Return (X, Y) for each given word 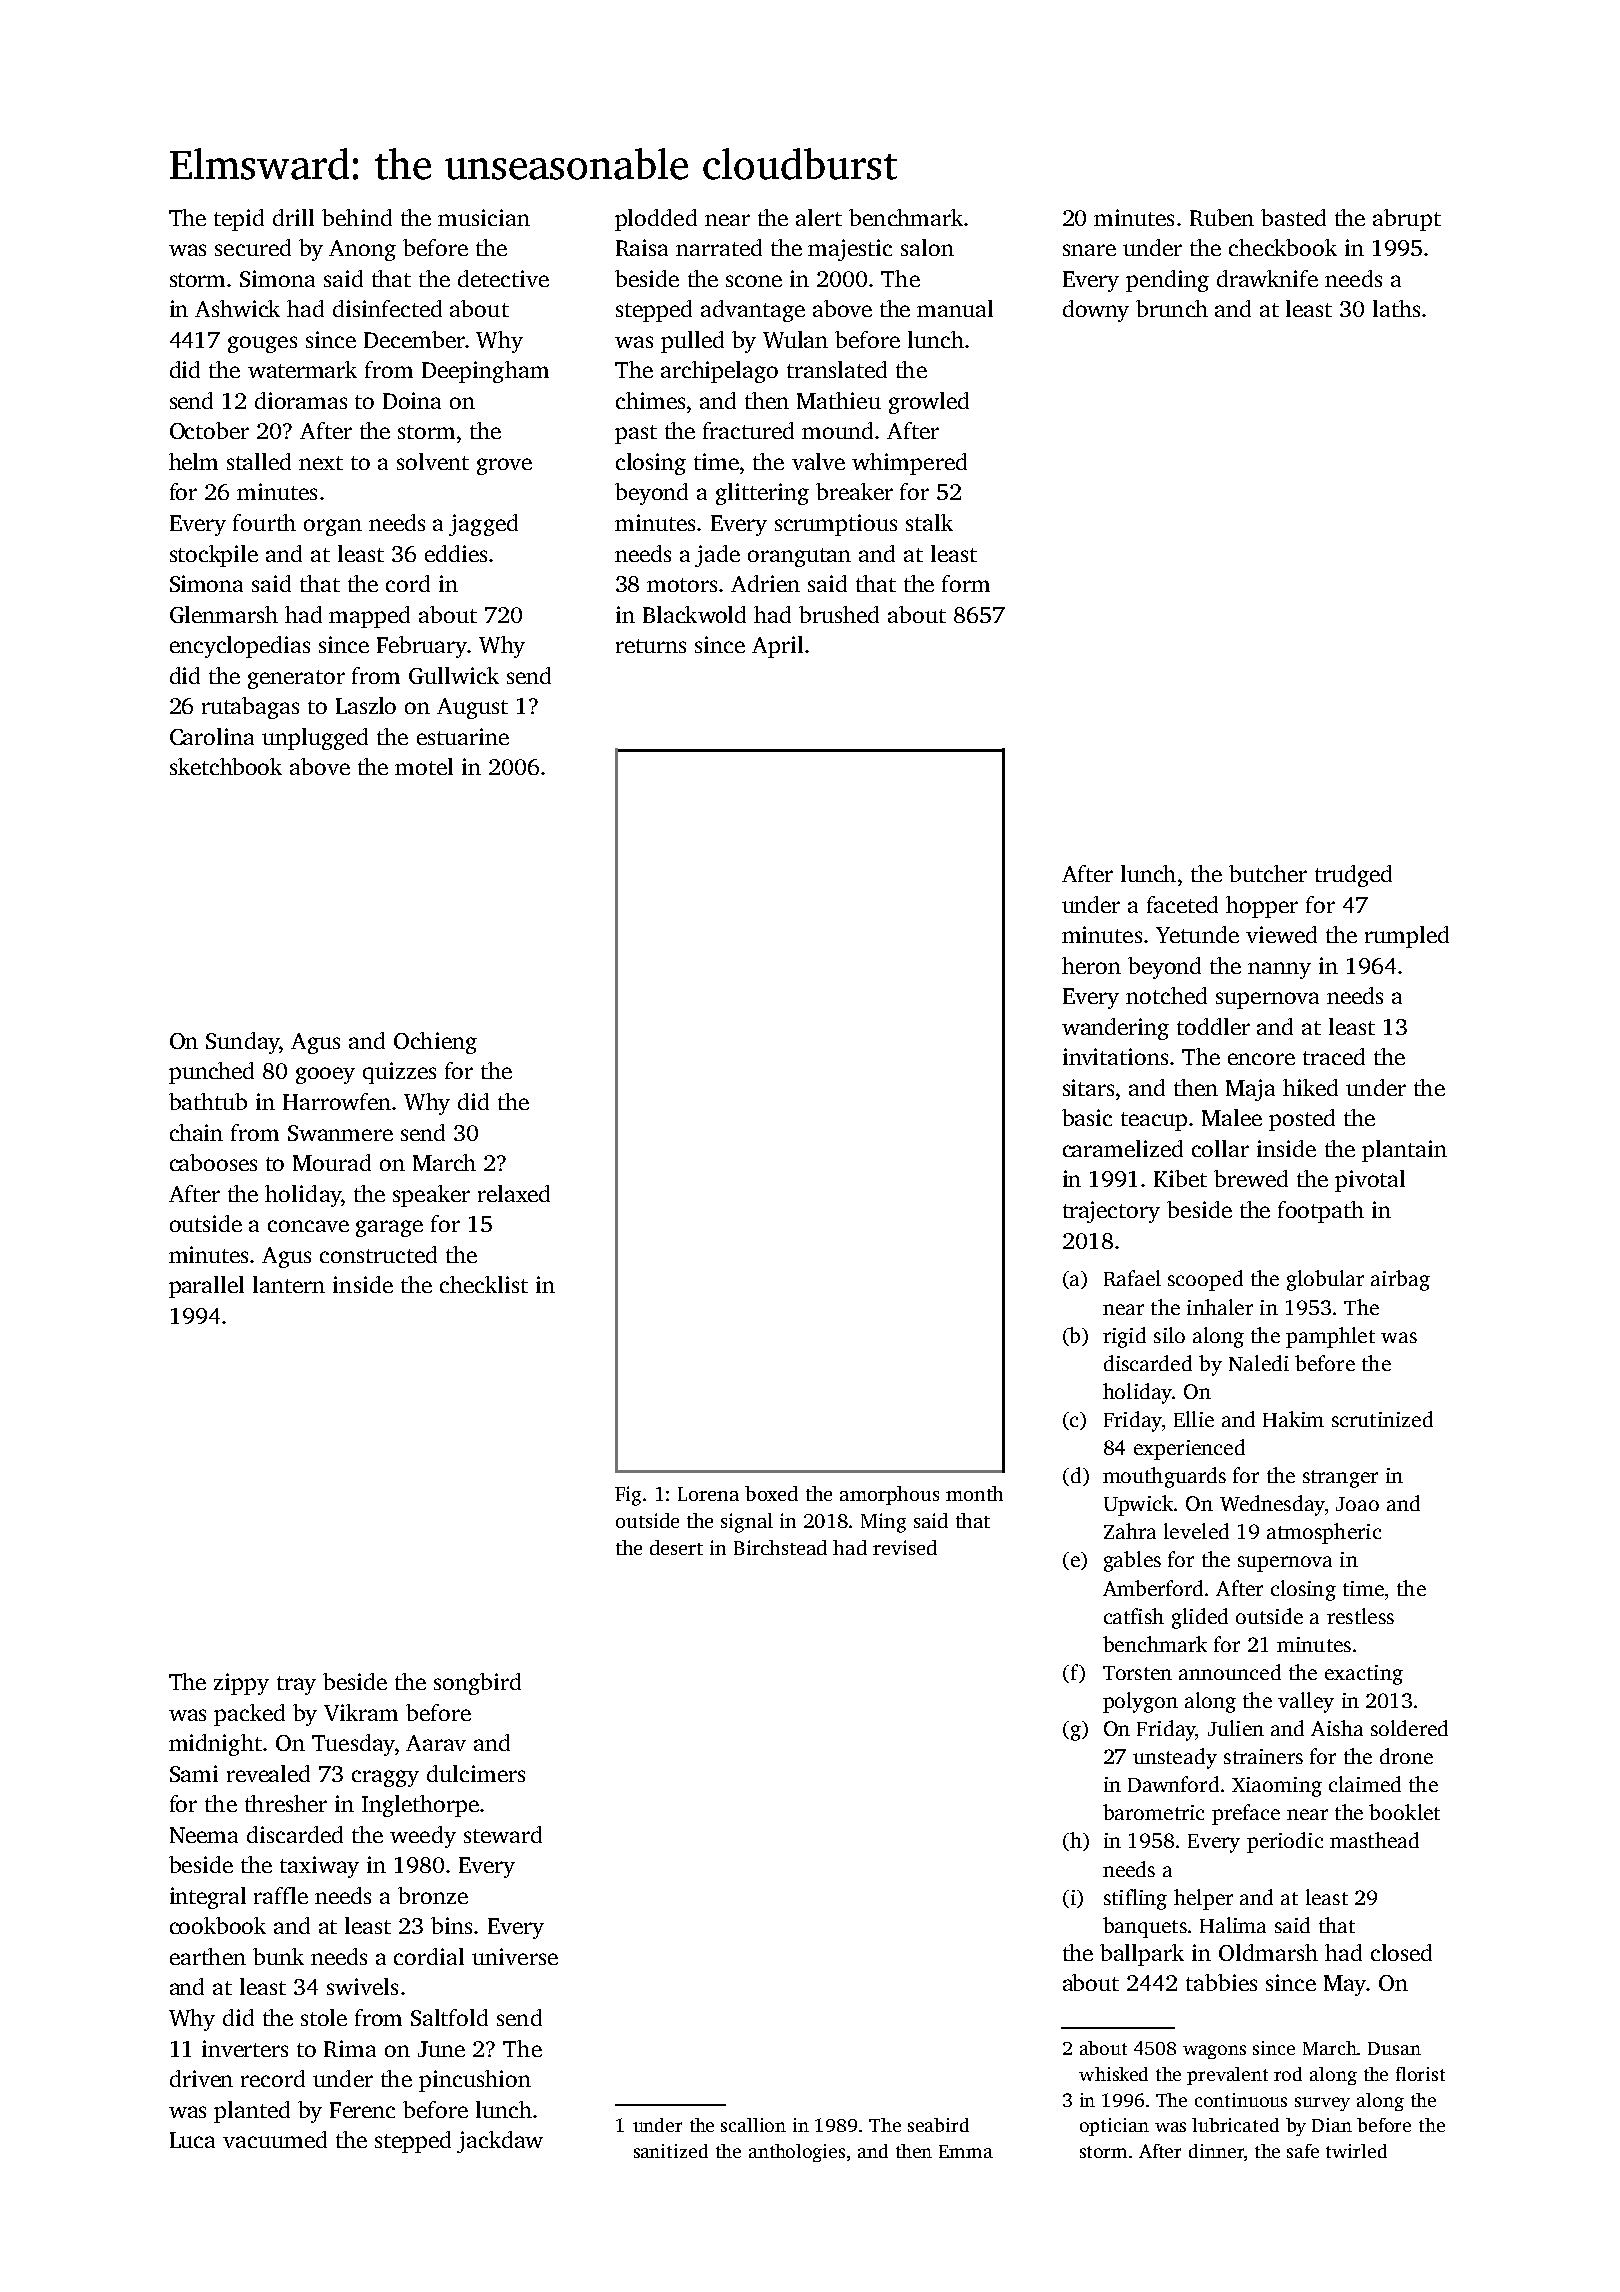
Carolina (212, 736)
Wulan (795, 339)
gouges (262, 344)
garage (389, 1228)
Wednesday (1272, 1505)
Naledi (1259, 1363)
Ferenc (362, 2110)
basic (1087, 1117)
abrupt (1407, 220)
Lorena (708, 1494)
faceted (1182, 904)
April (777, 647)
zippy (241, 1684)
